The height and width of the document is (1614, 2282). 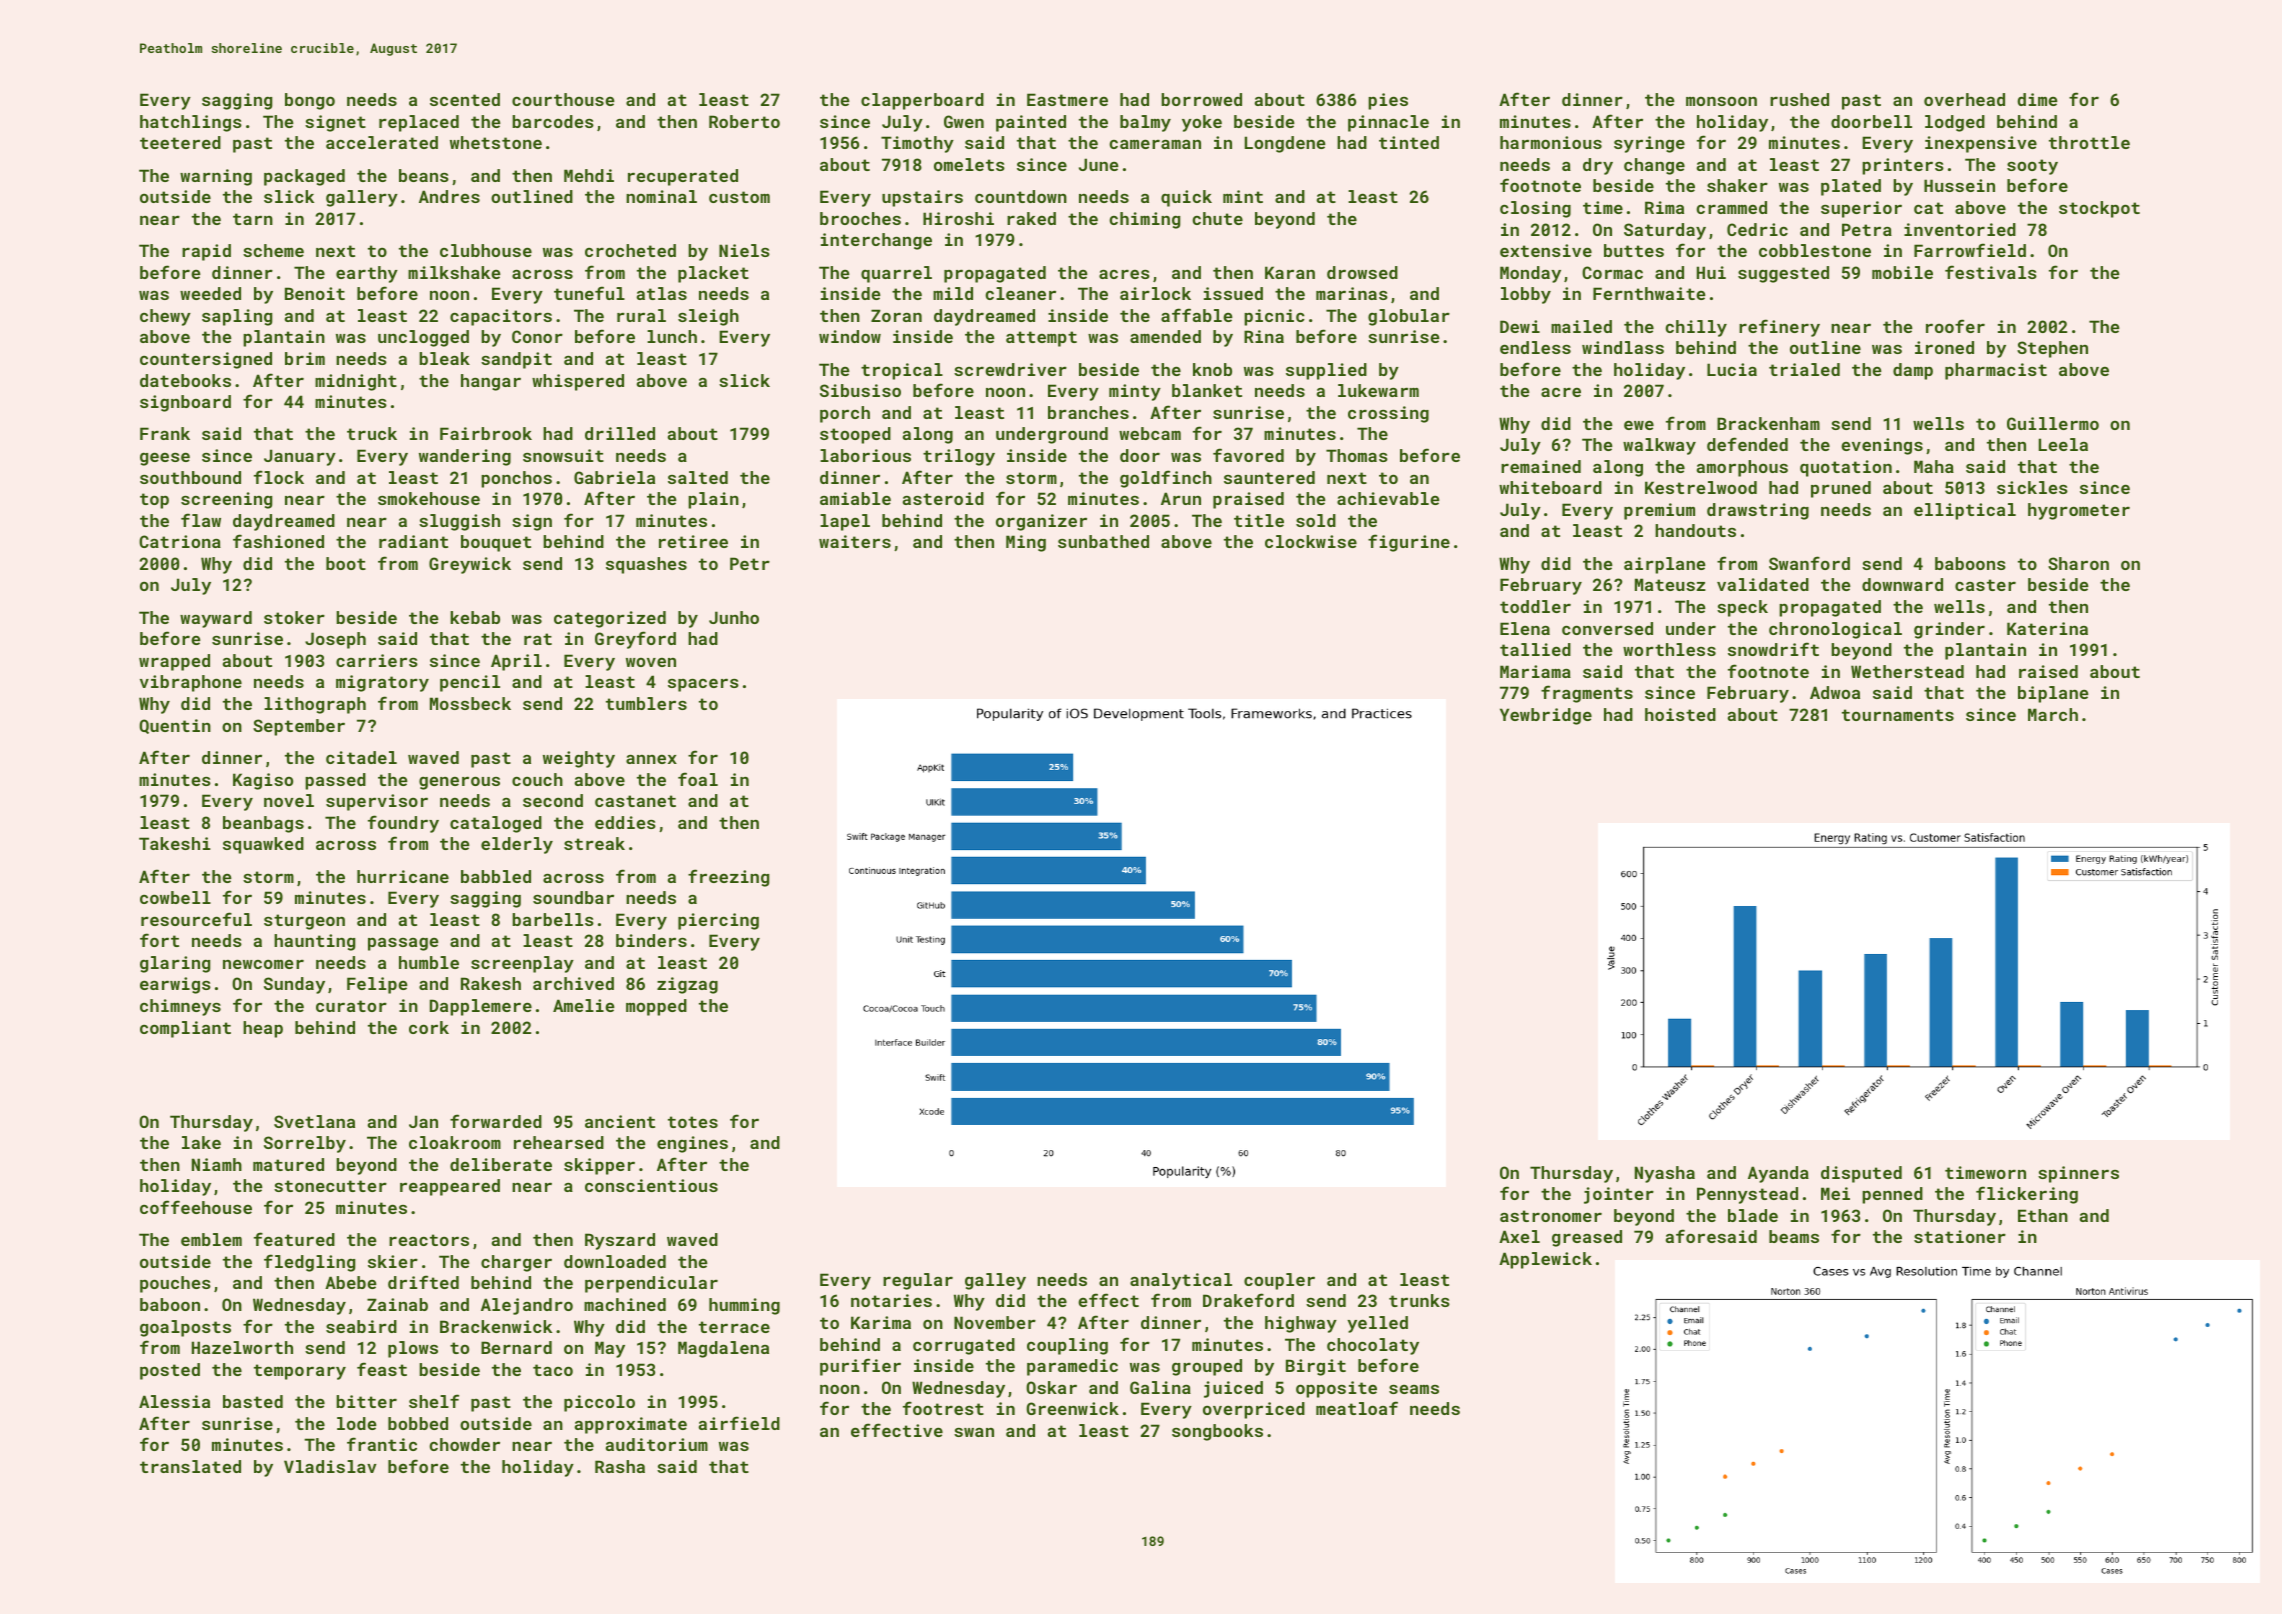 I want to click on Karan, so click(x=1290, y=272).
